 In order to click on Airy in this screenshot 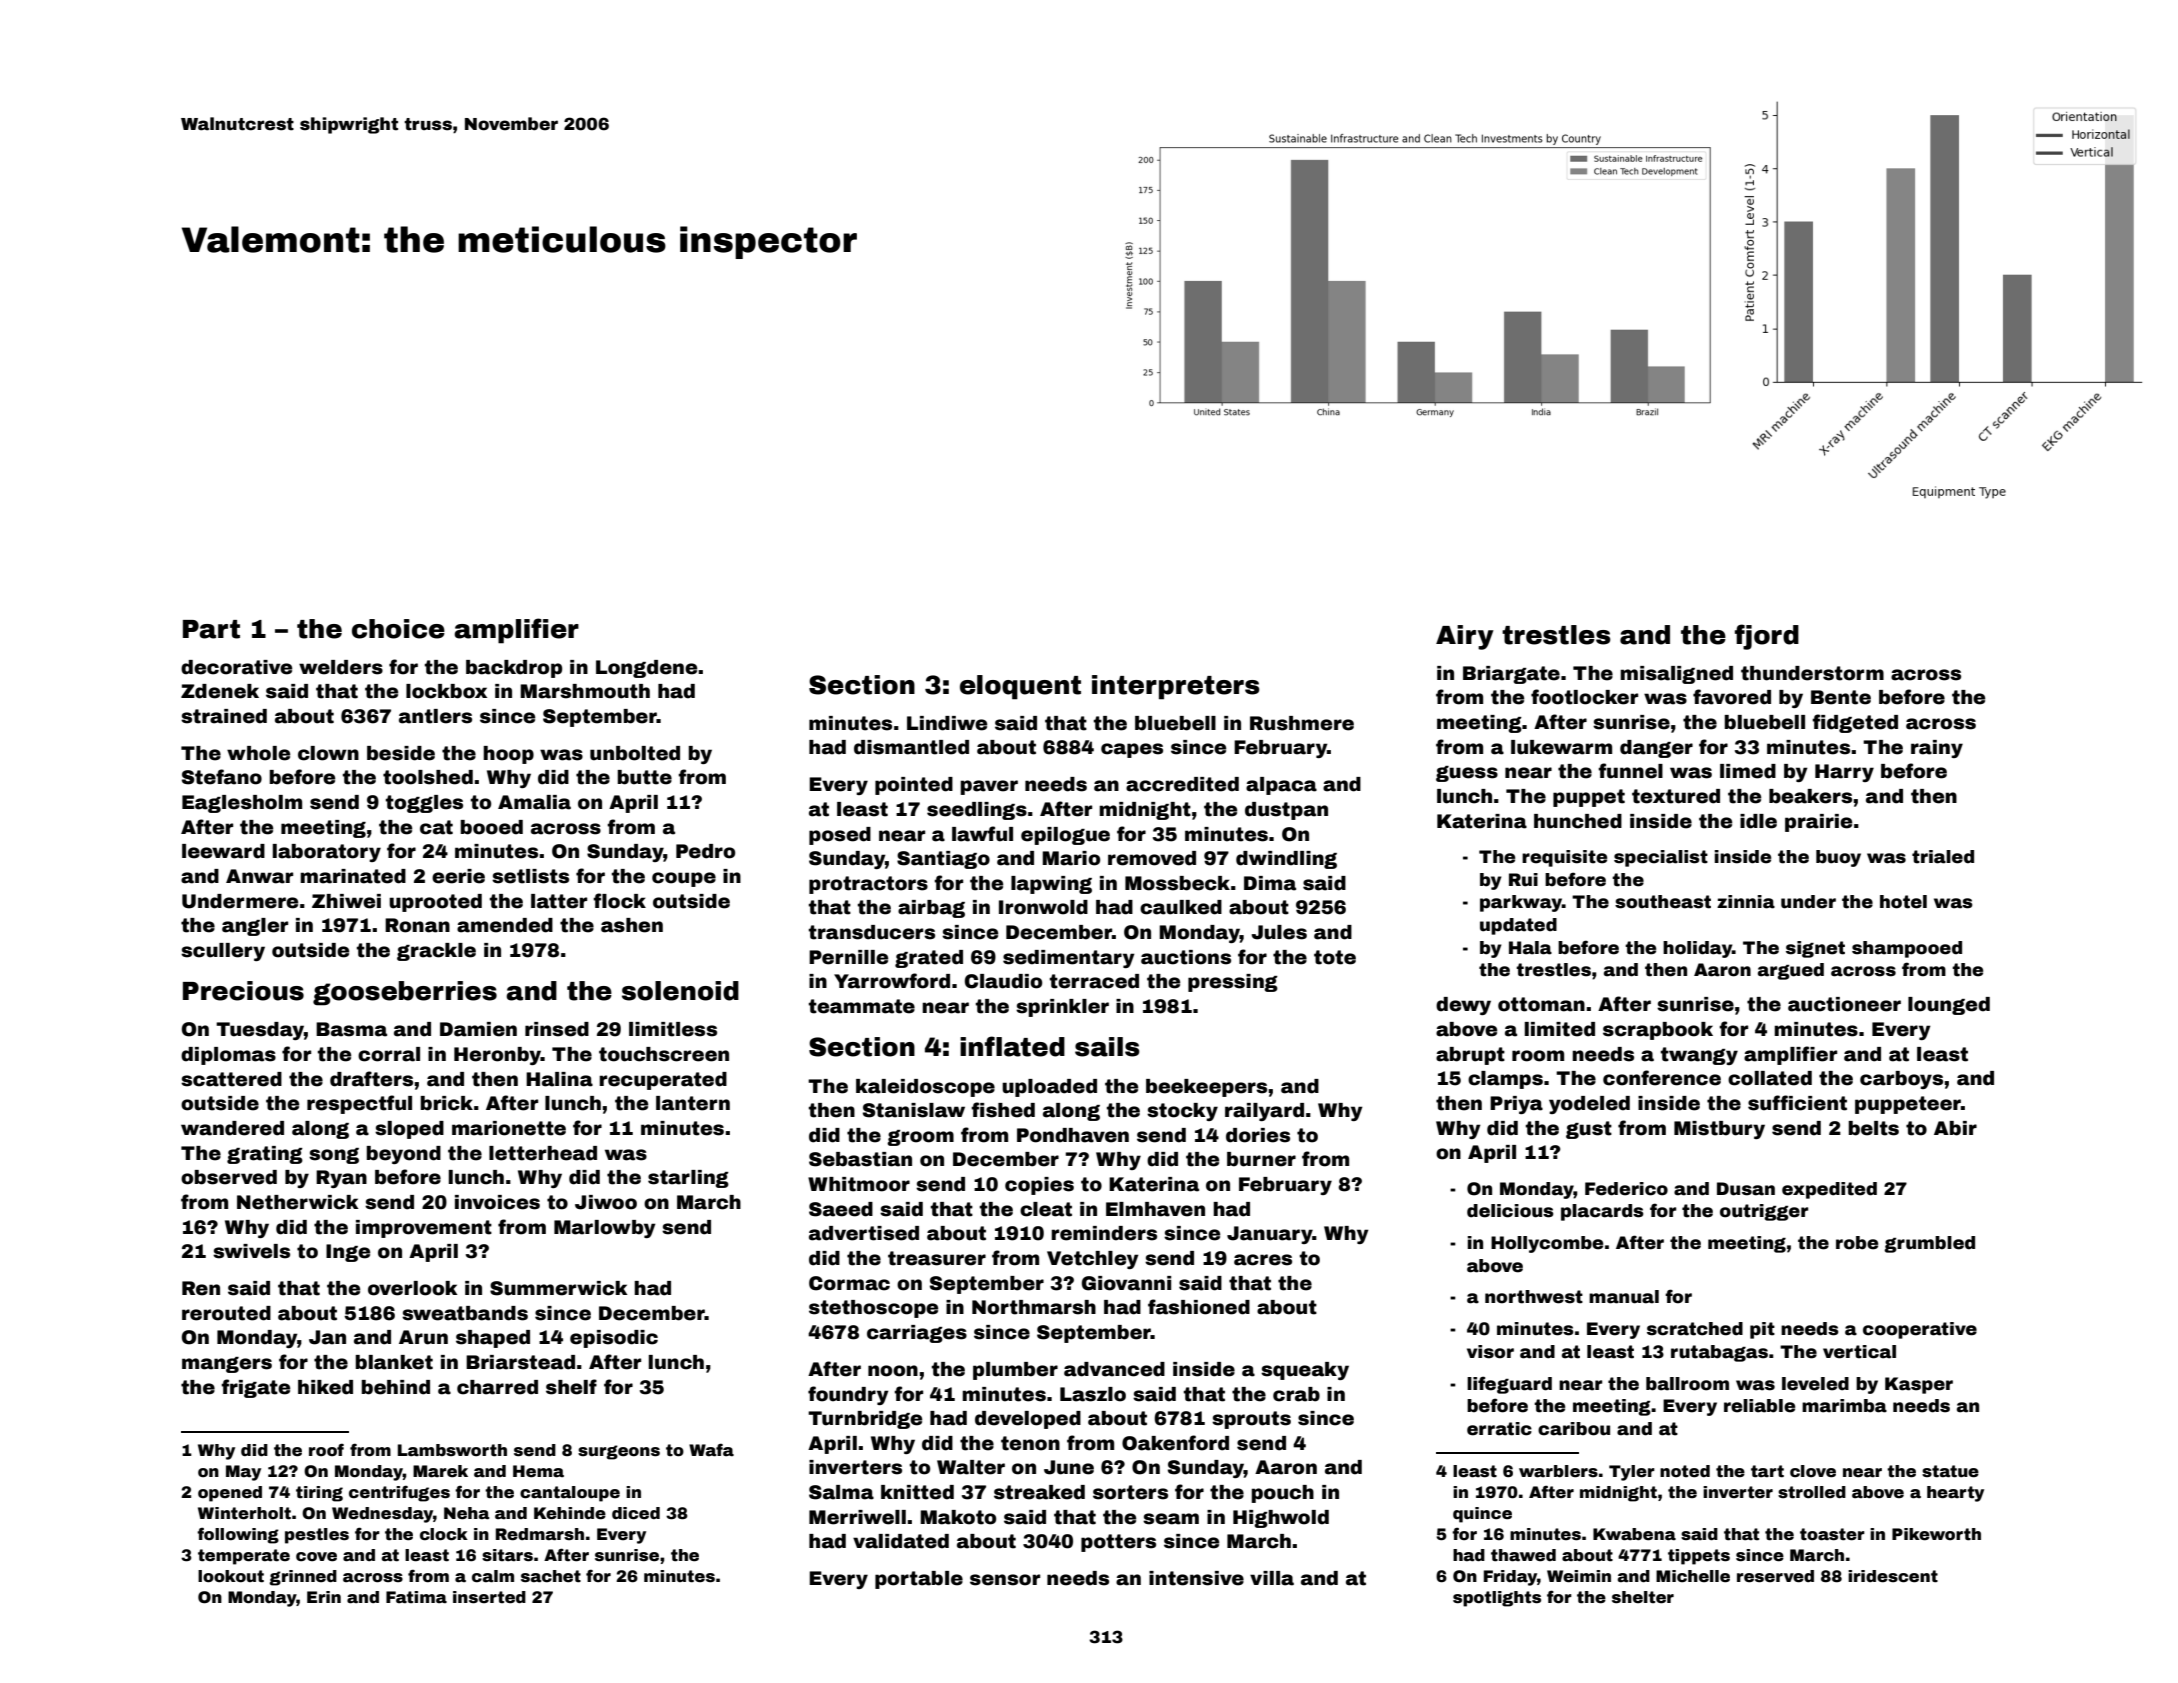, I will do `click(1465, 637)`.
